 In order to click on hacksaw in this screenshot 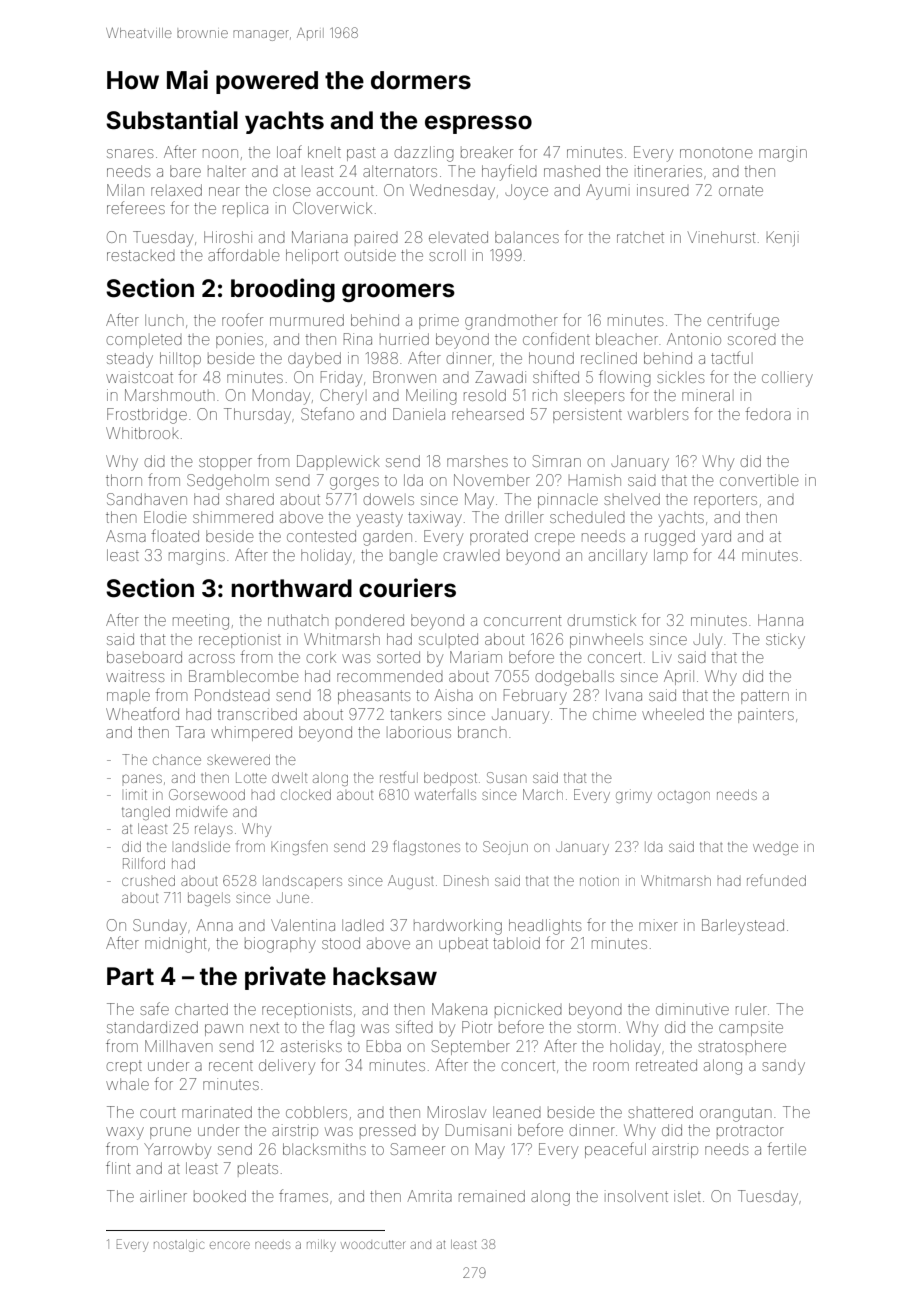, I will do `click(385, 976)`.
